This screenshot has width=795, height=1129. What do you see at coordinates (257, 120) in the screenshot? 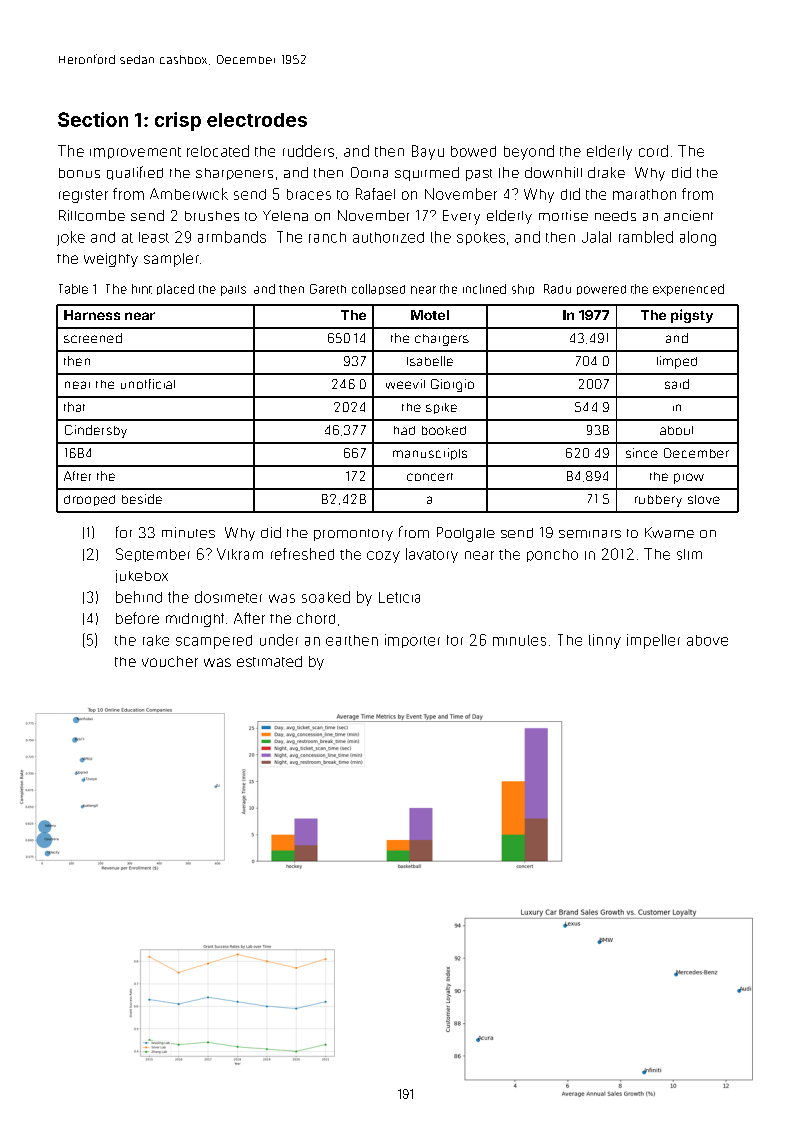
I see `electrodes` at bounding box center [257, 120].
